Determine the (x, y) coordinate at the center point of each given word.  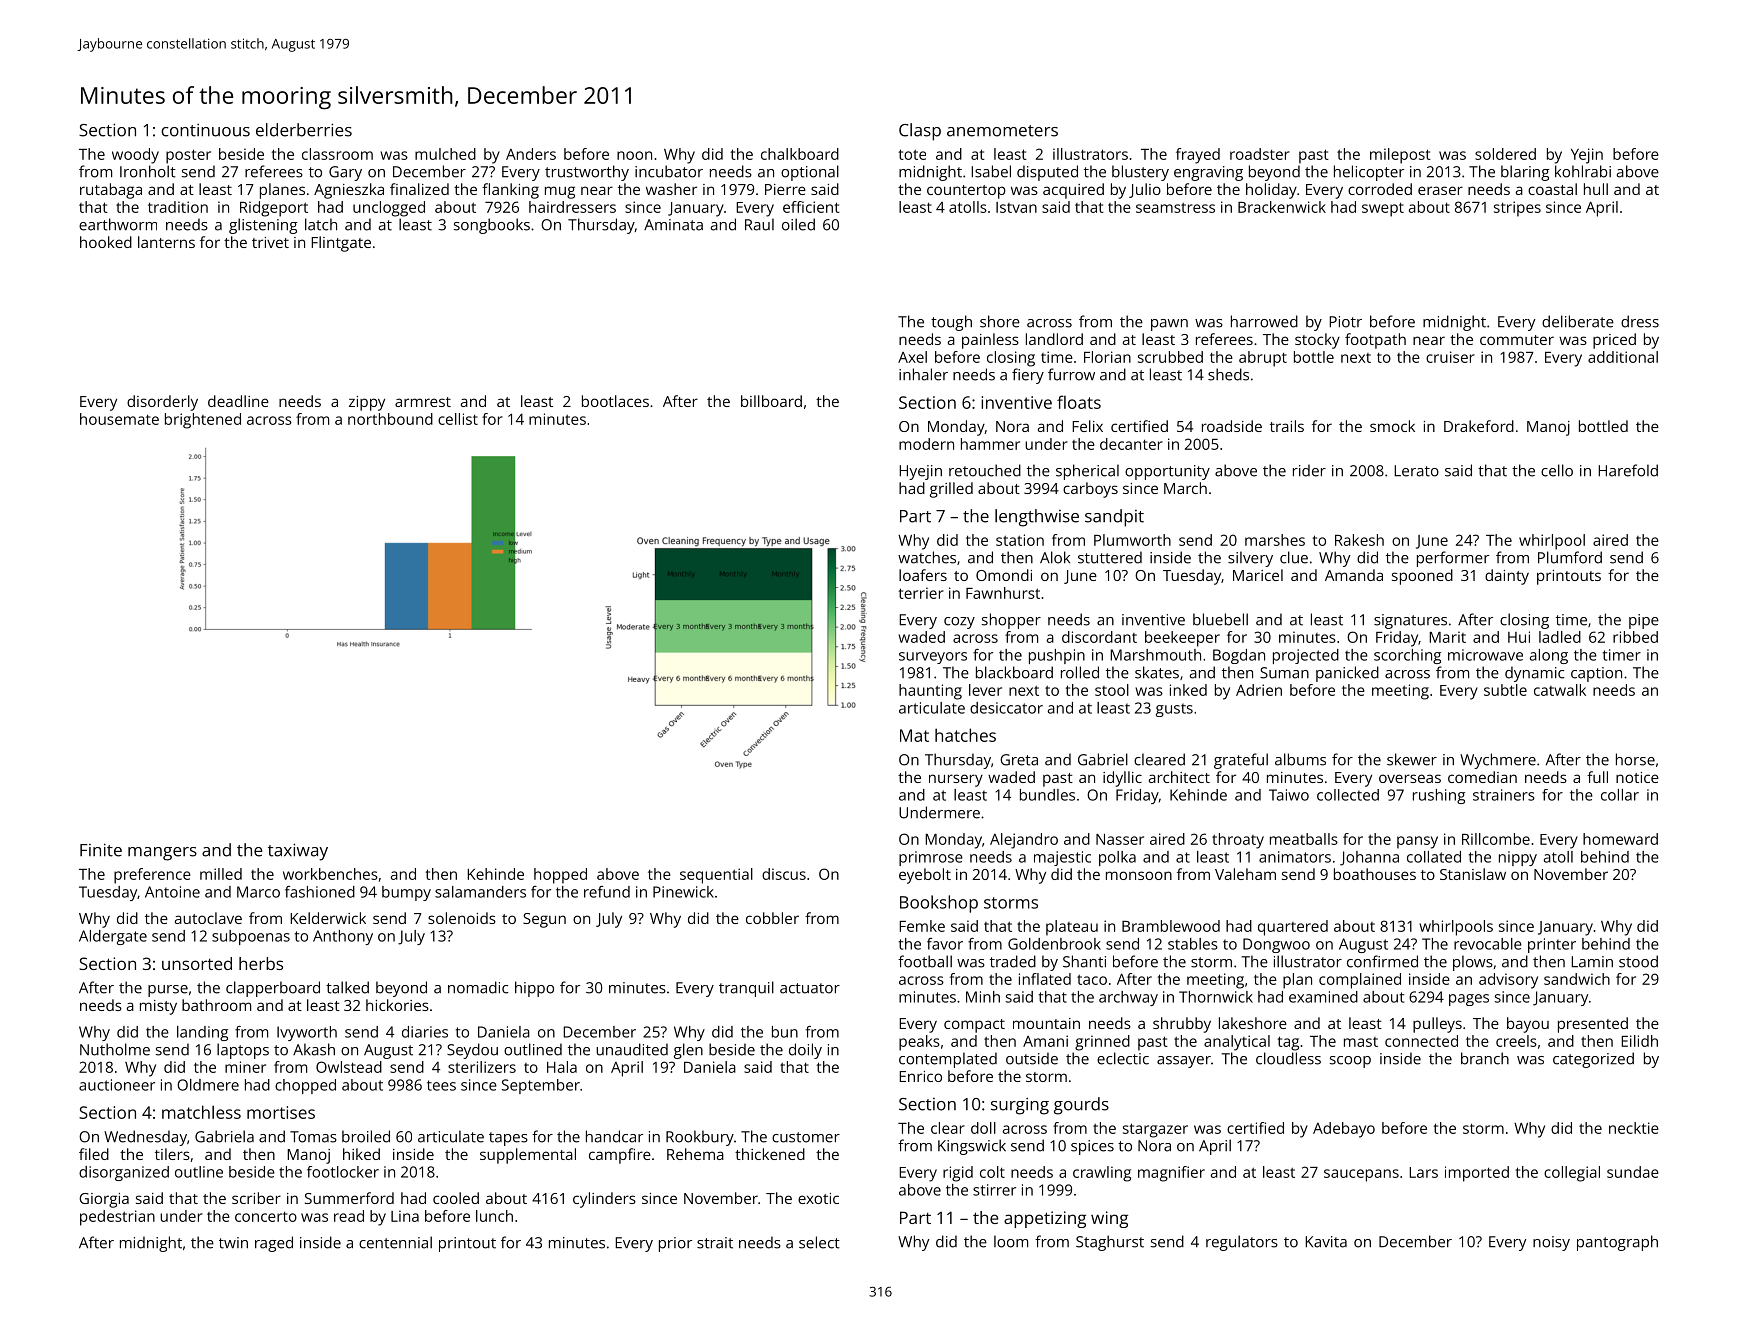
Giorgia (104, 1200)
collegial (1572, 1174)
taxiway (298, 852)
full (1597, 777)
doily (805, 1051)
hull (1596, 189)
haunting (930, 692)
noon (634, 155)
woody (135, 156)
